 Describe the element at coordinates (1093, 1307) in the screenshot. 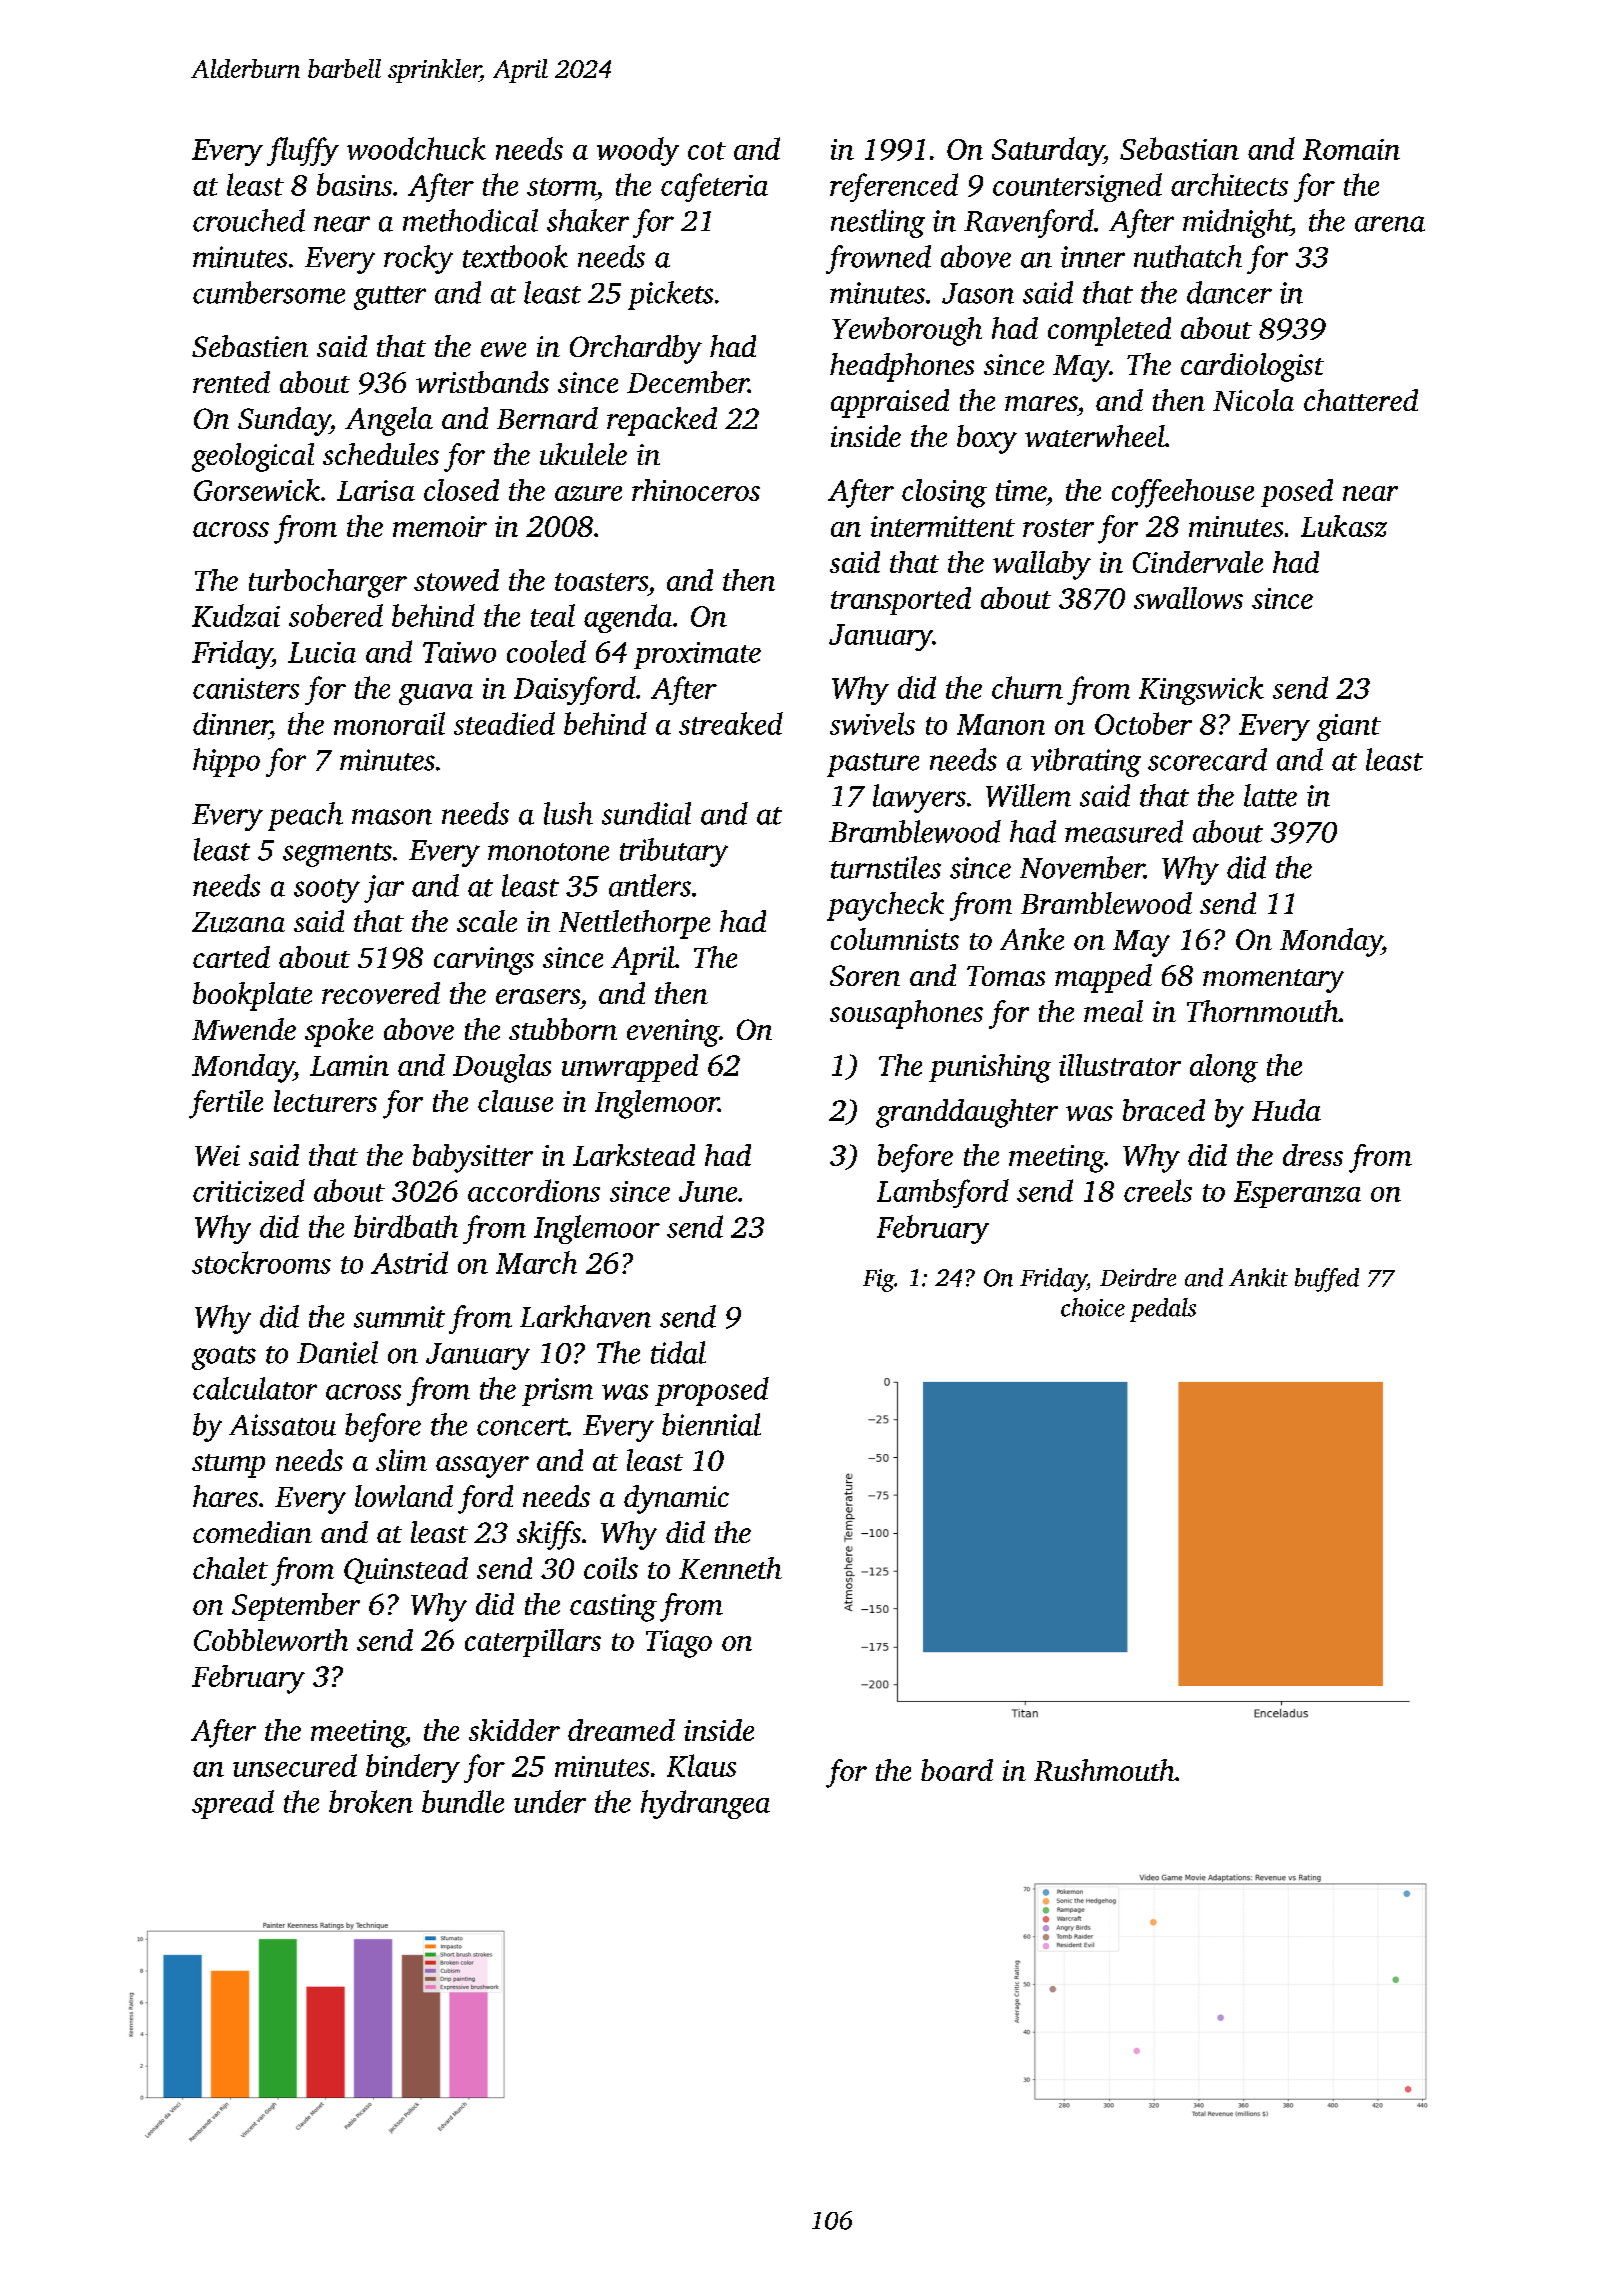

I see `choice` at that location.
